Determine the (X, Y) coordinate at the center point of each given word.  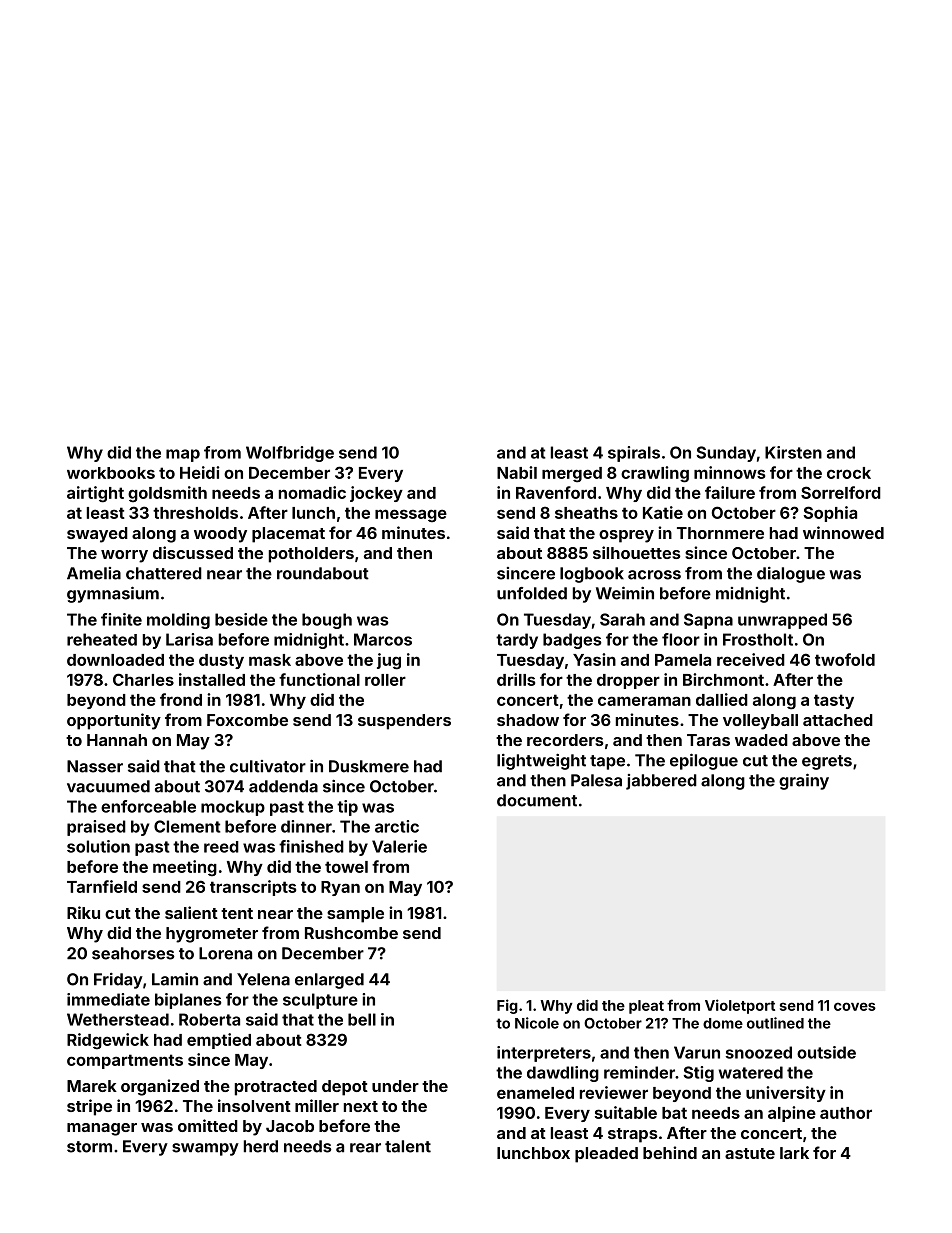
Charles (143, 679)
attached (838, 720)
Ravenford (556, 492)
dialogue (791, 575)
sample (355, 915)
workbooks (111, 473)
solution (98, 846)
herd (261, 1146)
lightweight (541, 762)
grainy (804, 781)
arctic (397, 826)
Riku (83, 912)
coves (855, 1006)
